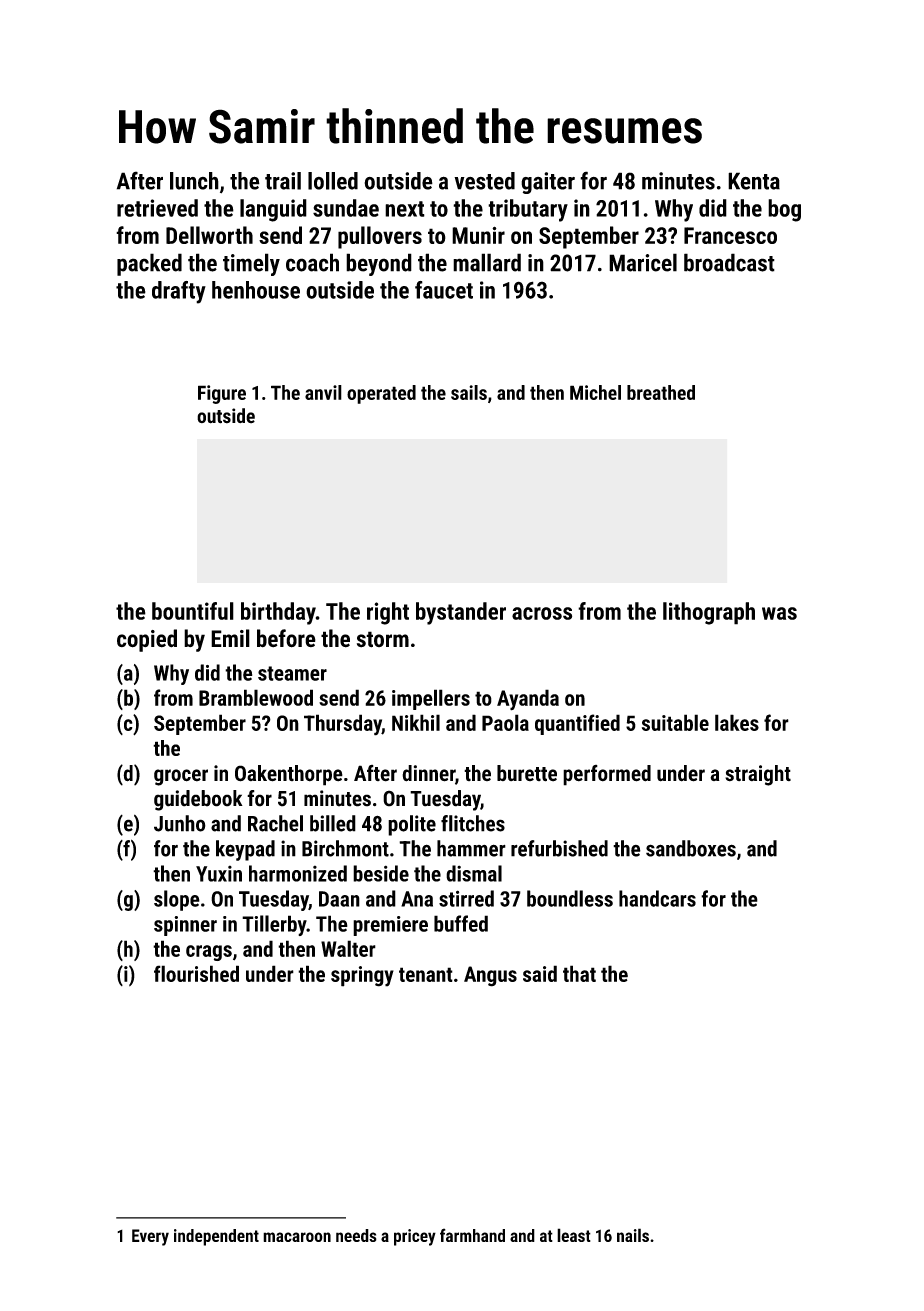  I want to click on was, so click(779, 613).
